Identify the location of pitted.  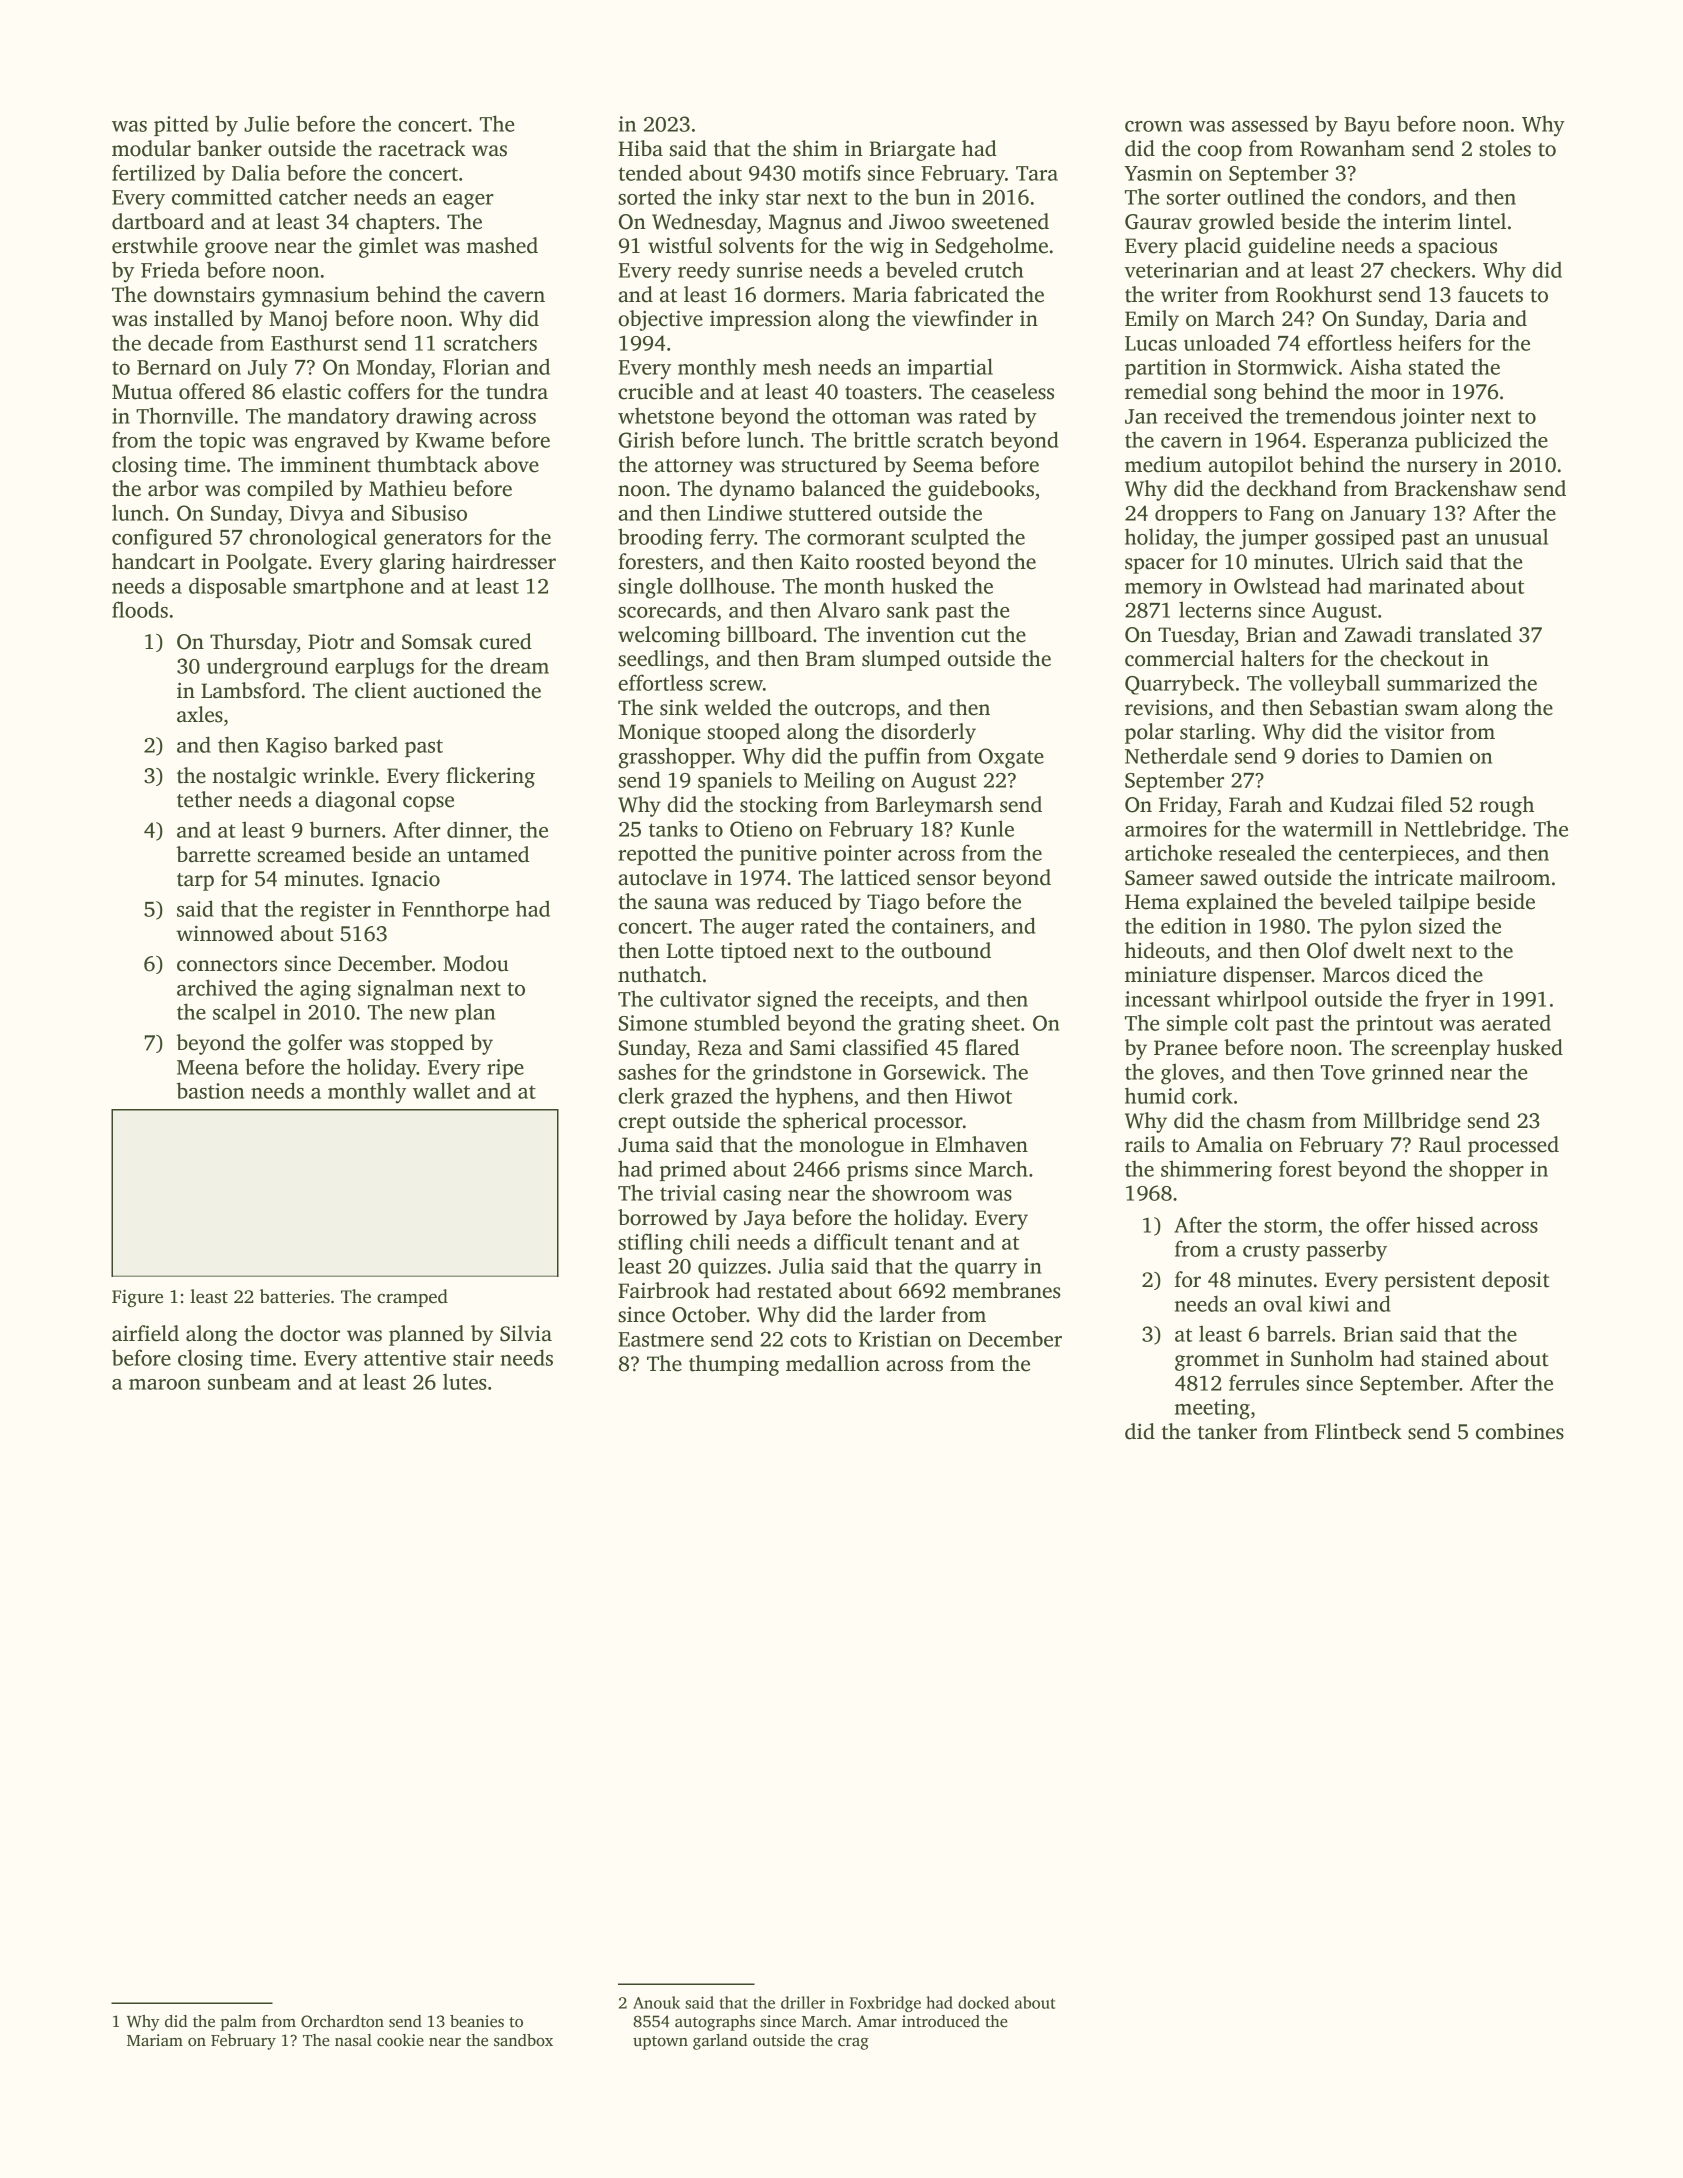
(181, 125).
